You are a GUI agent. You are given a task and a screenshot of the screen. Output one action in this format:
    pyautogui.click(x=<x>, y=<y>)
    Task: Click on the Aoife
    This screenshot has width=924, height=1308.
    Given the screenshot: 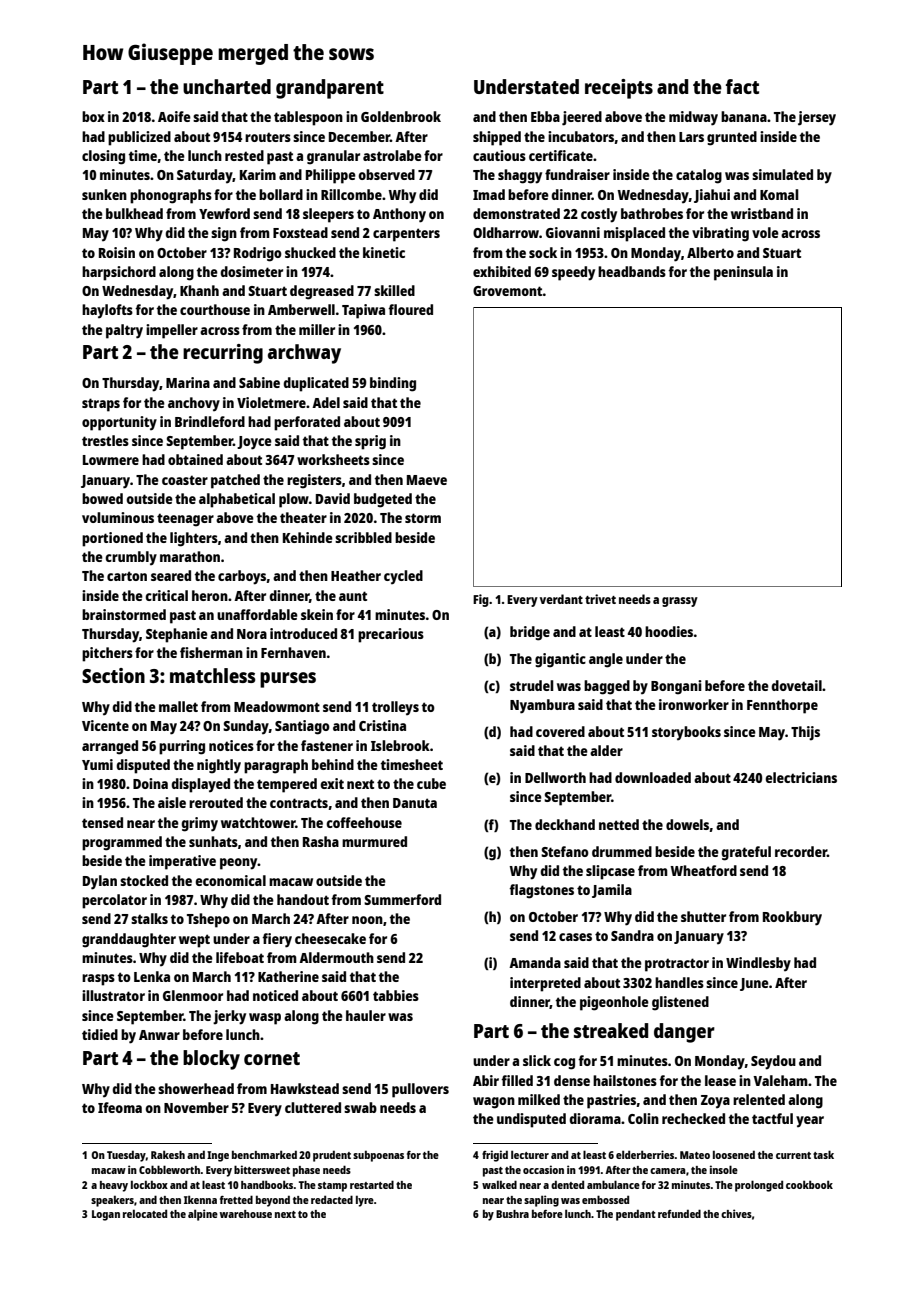 What is the action you would take?
    pyautogui.click(x=174, y=116)
